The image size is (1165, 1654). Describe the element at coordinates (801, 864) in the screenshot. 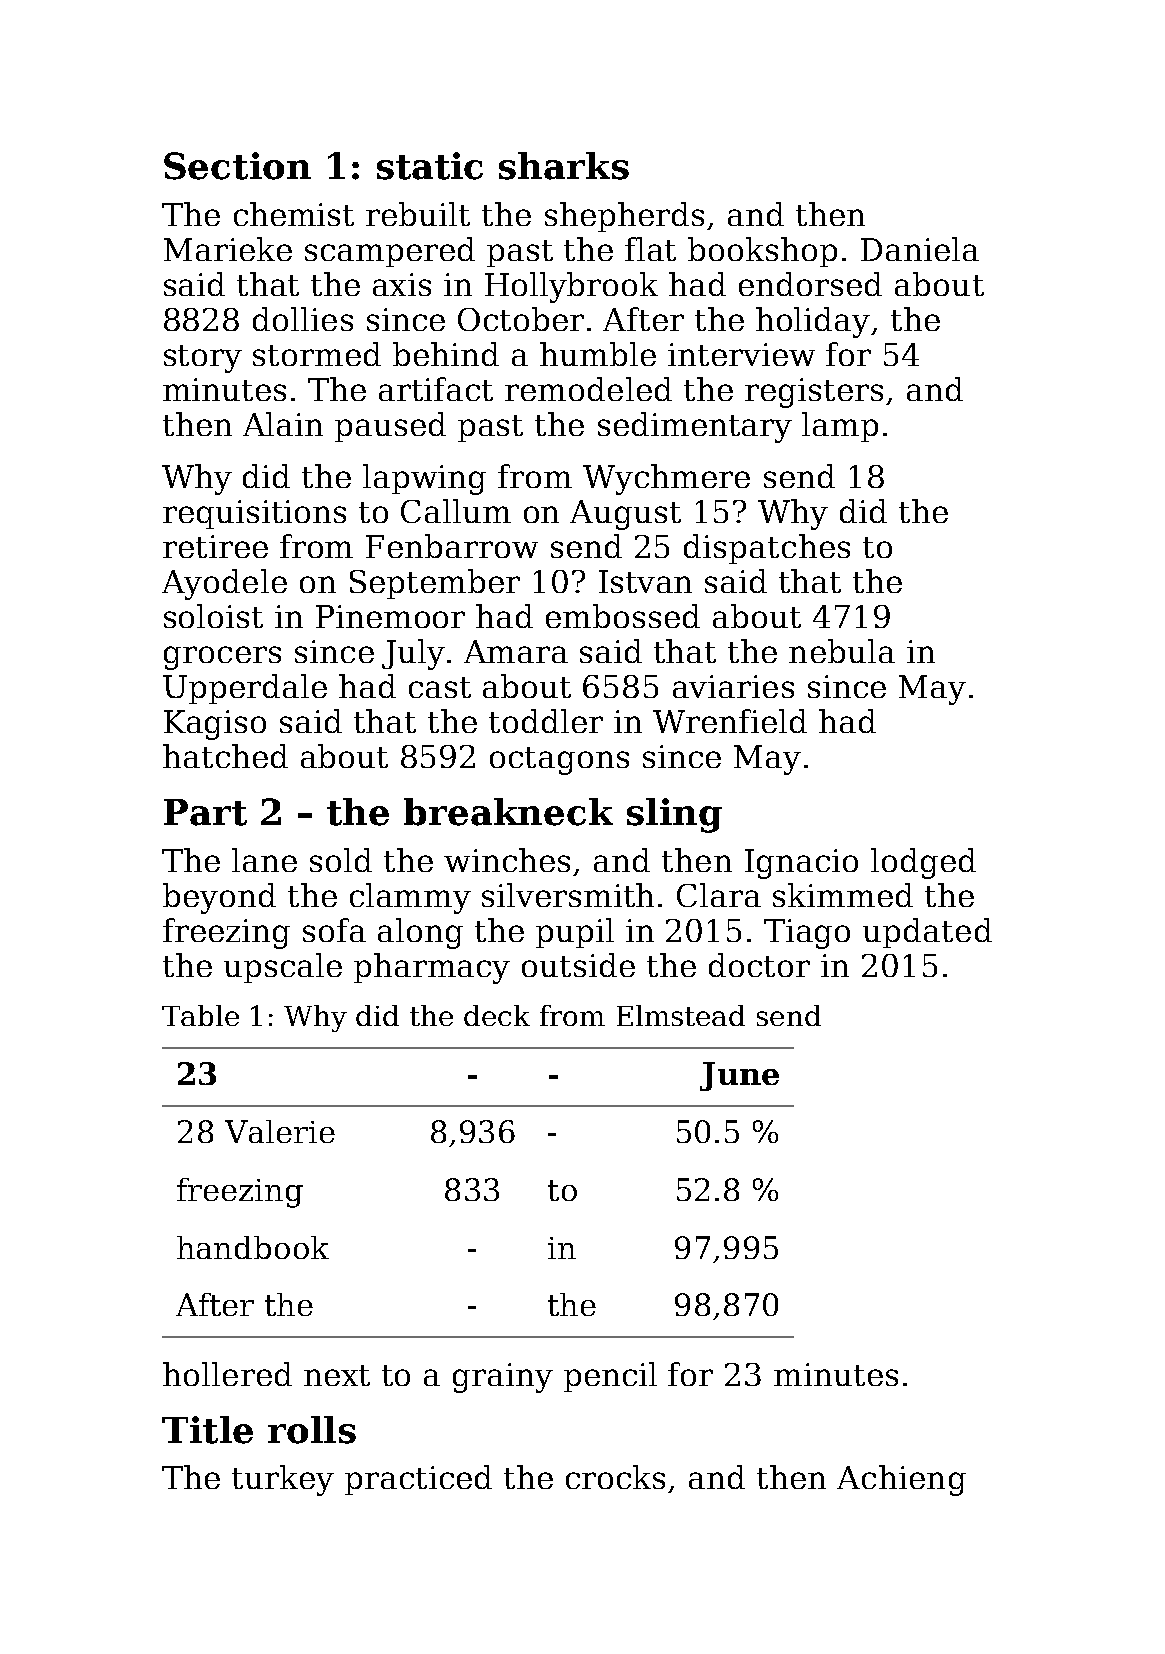

I see `Ignacio` at that location.
